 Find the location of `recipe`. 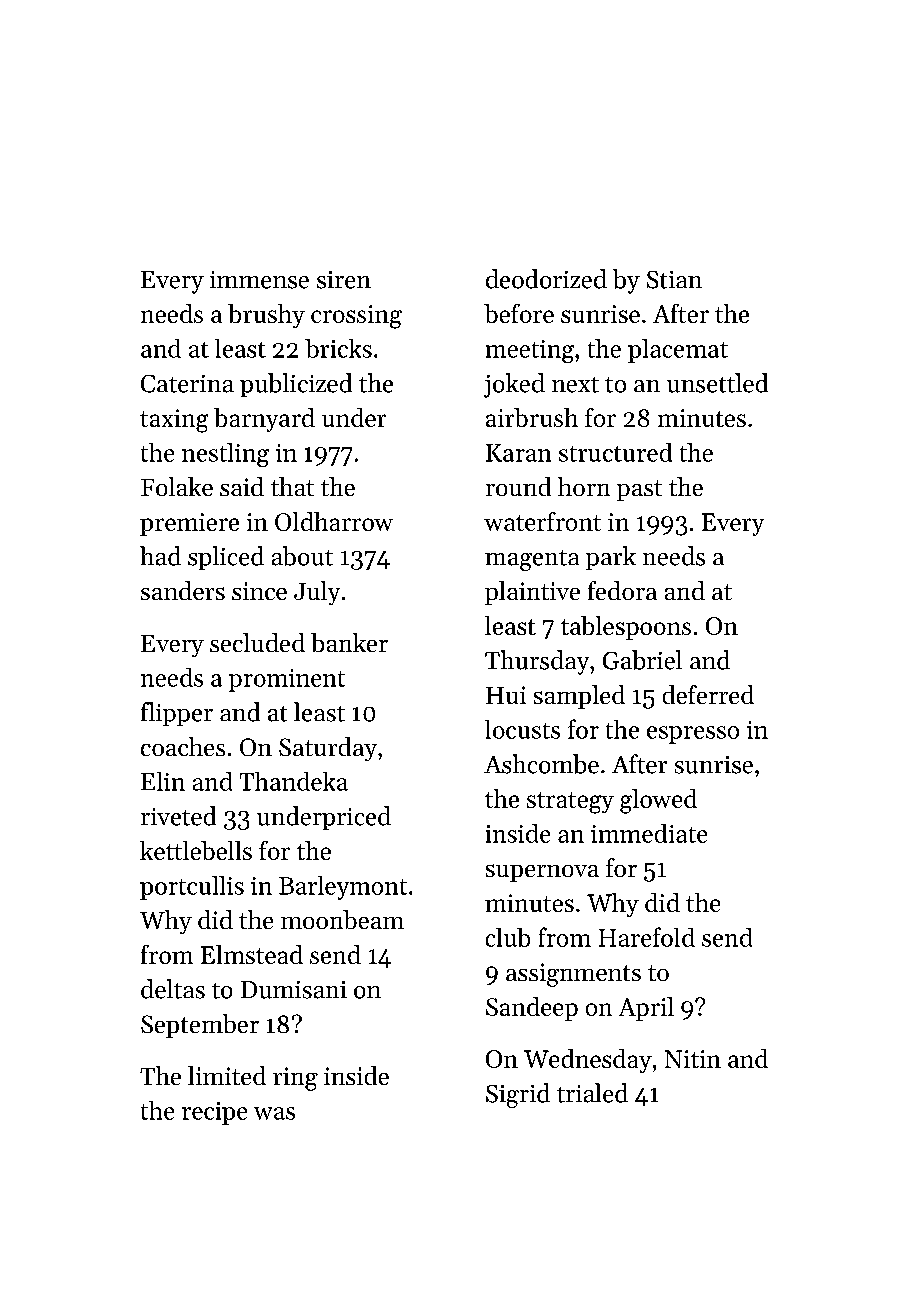

recipe is located at coordinates (214, 1113).
